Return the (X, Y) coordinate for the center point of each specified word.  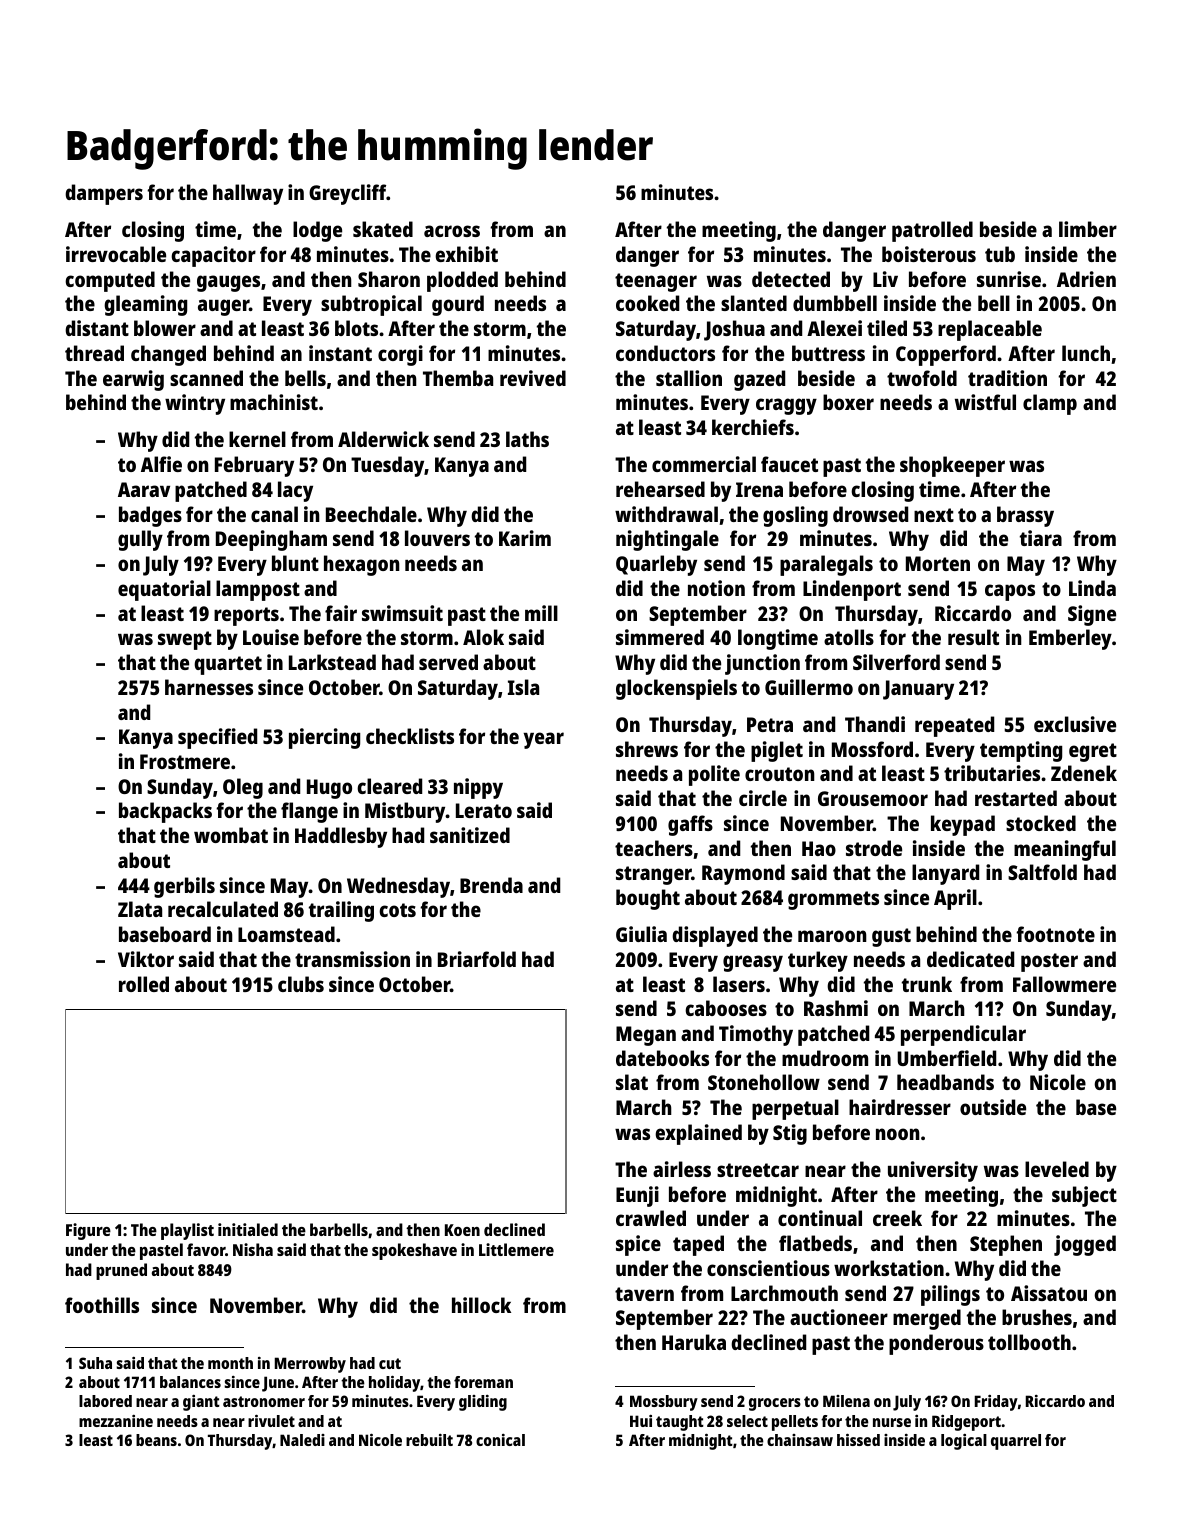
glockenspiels (676, 689)
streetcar (758, 1170)
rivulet (271, 1421)
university (933, 1171)
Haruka (694, 1342)
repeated (954, 726)
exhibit (466, 254)
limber (1088, 229)
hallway (248, 194)
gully (140, 540)
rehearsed (660, 489)
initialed (248, 1229)
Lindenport (852, 590)
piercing (324, 738)
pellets (795, 1423)
